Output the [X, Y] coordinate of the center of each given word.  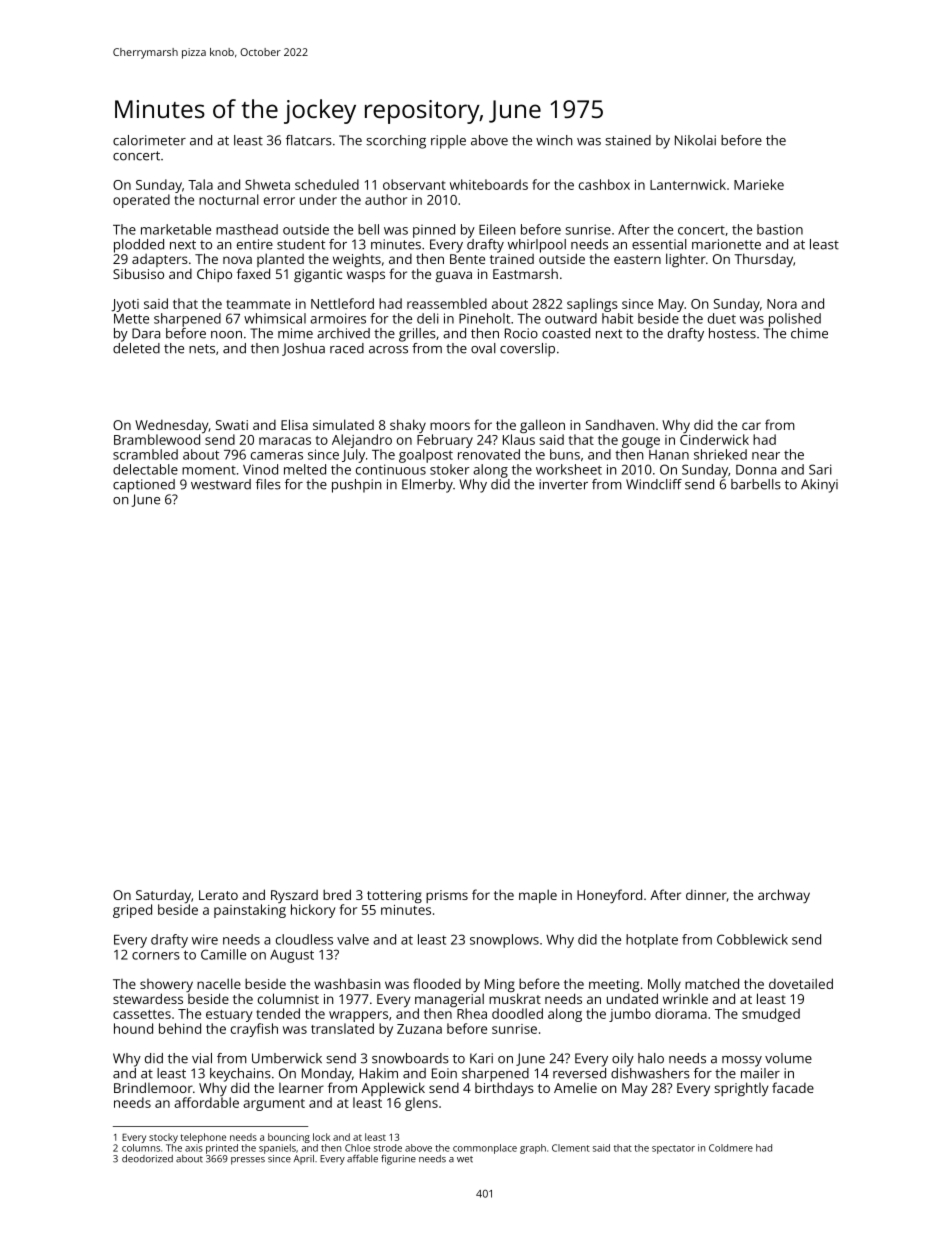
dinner [706, 895]
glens [421, 1104]
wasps [366, 276]
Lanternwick [688, 184]
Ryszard [294, 896]
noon [226, 335]
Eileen [497, 229]
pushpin [356, 486]
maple [538, 896]
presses [248, 1161]
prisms [447, 896]
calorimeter [149, 140]
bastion [780, 229]
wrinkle [685, 998]
